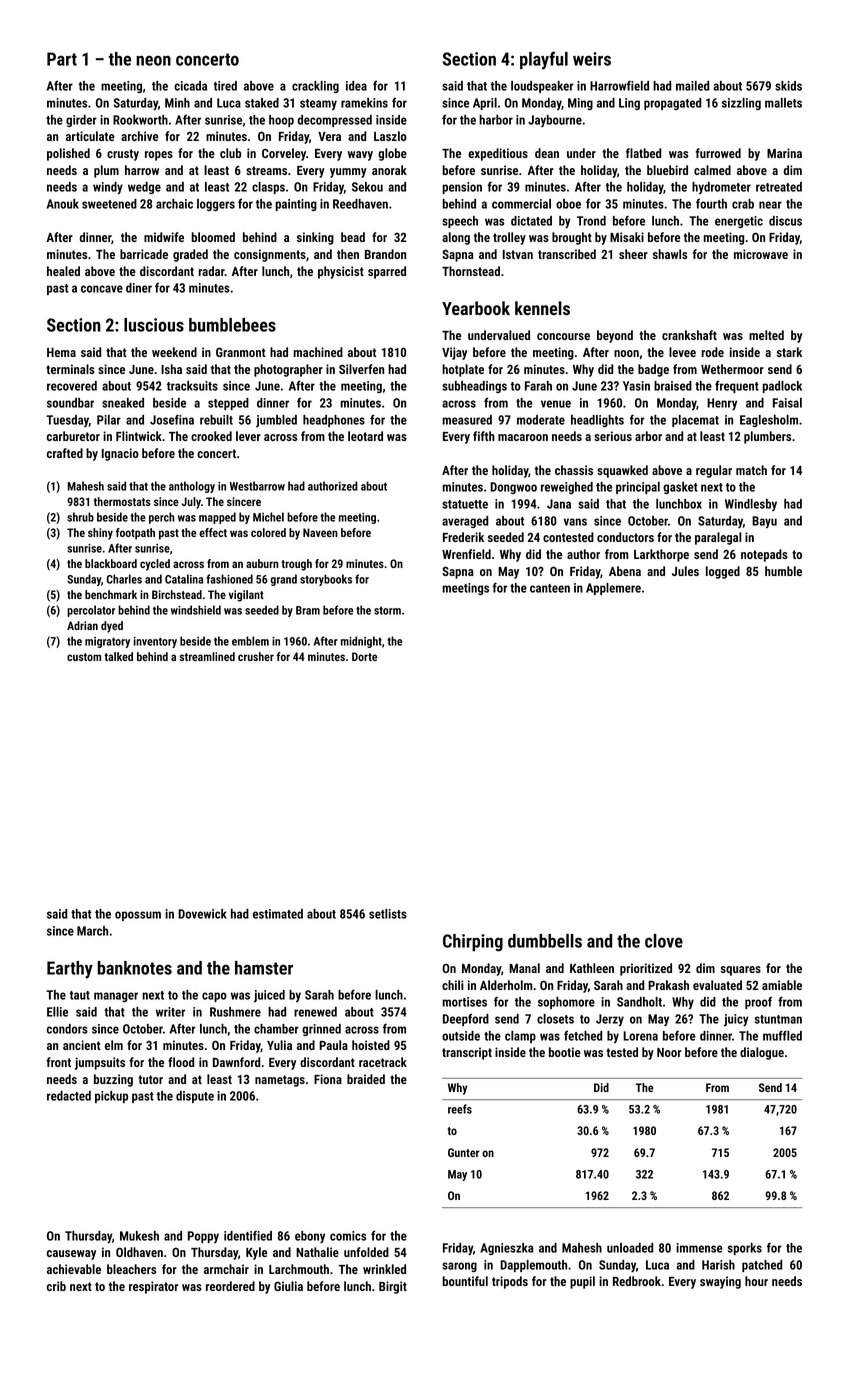 This screenshot has width=849, height=1400. Describe the element at coordinates (62, 59) in the screenshot. I see `Part` at that location.
